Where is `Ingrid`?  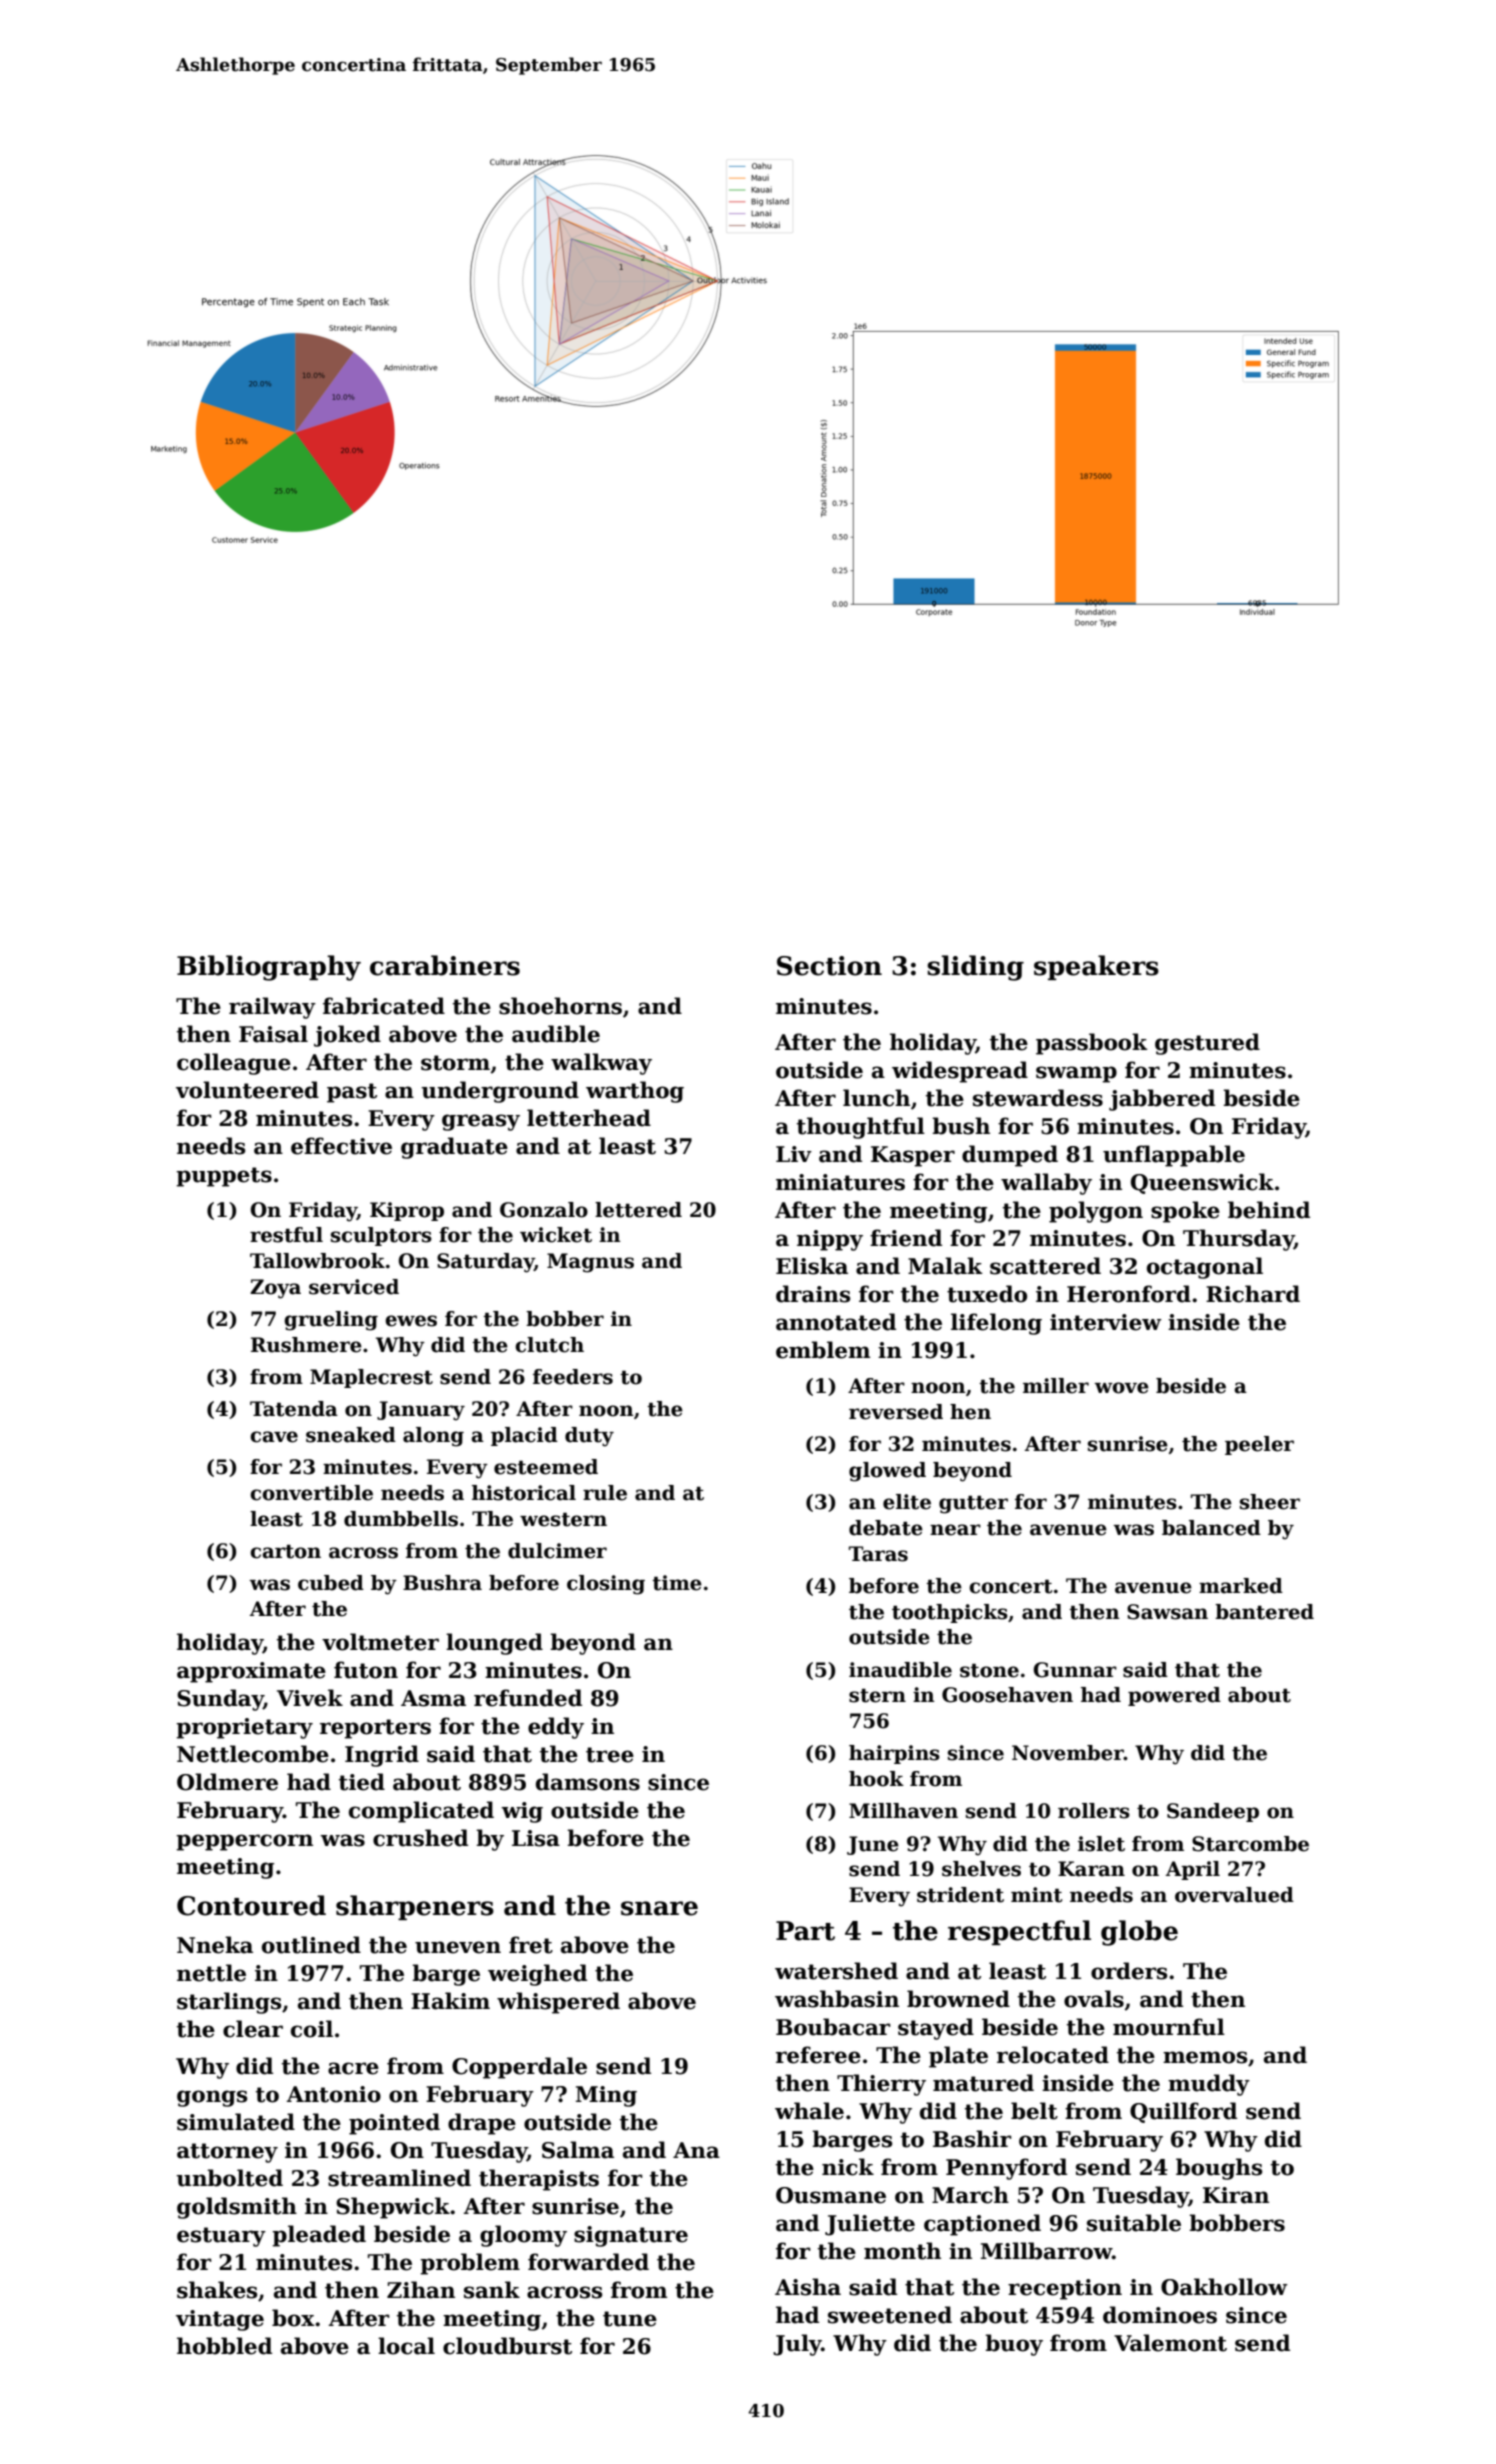
Ingrid is located at coordinates (382, 1756).
